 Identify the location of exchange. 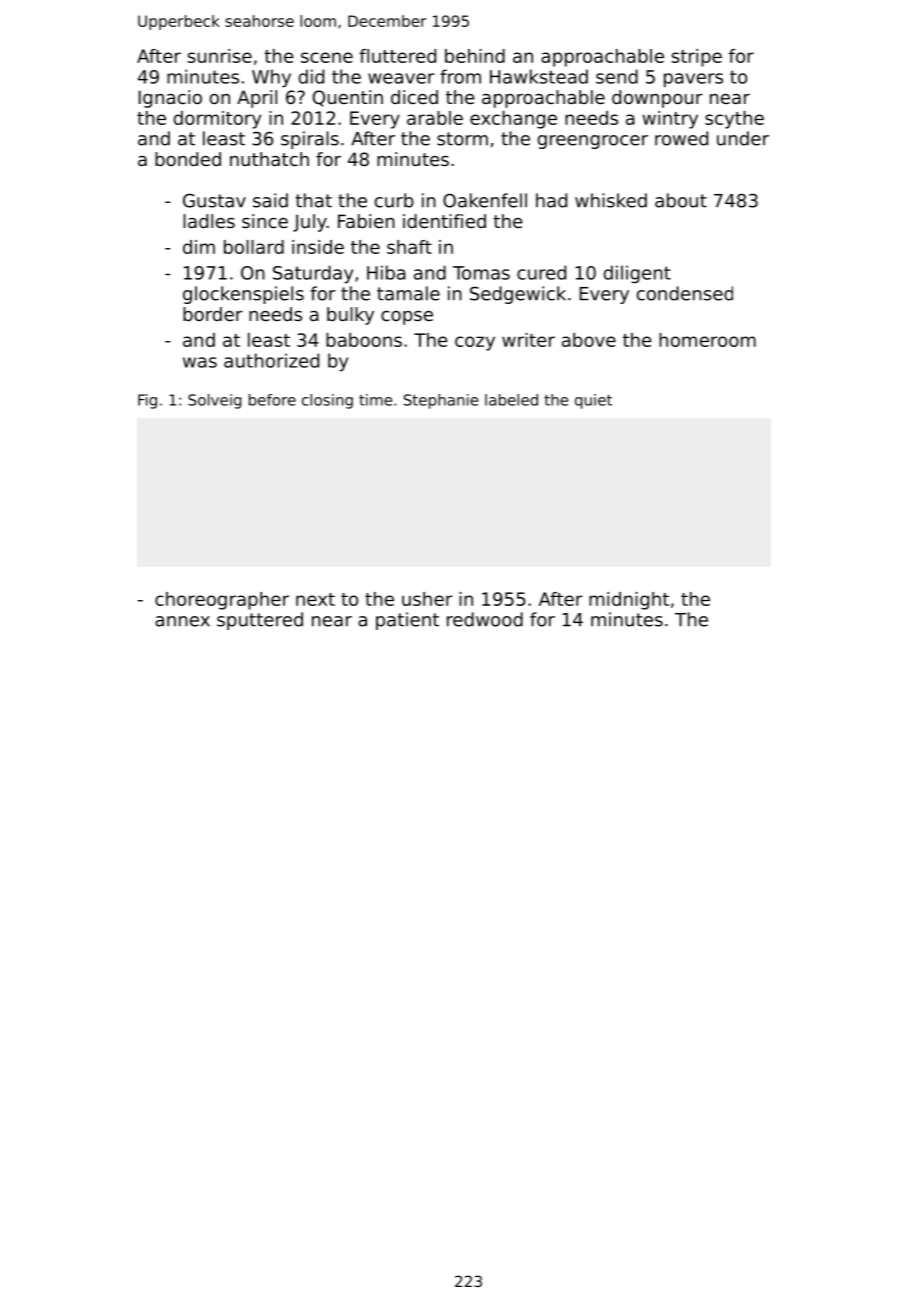
(513, 120).
